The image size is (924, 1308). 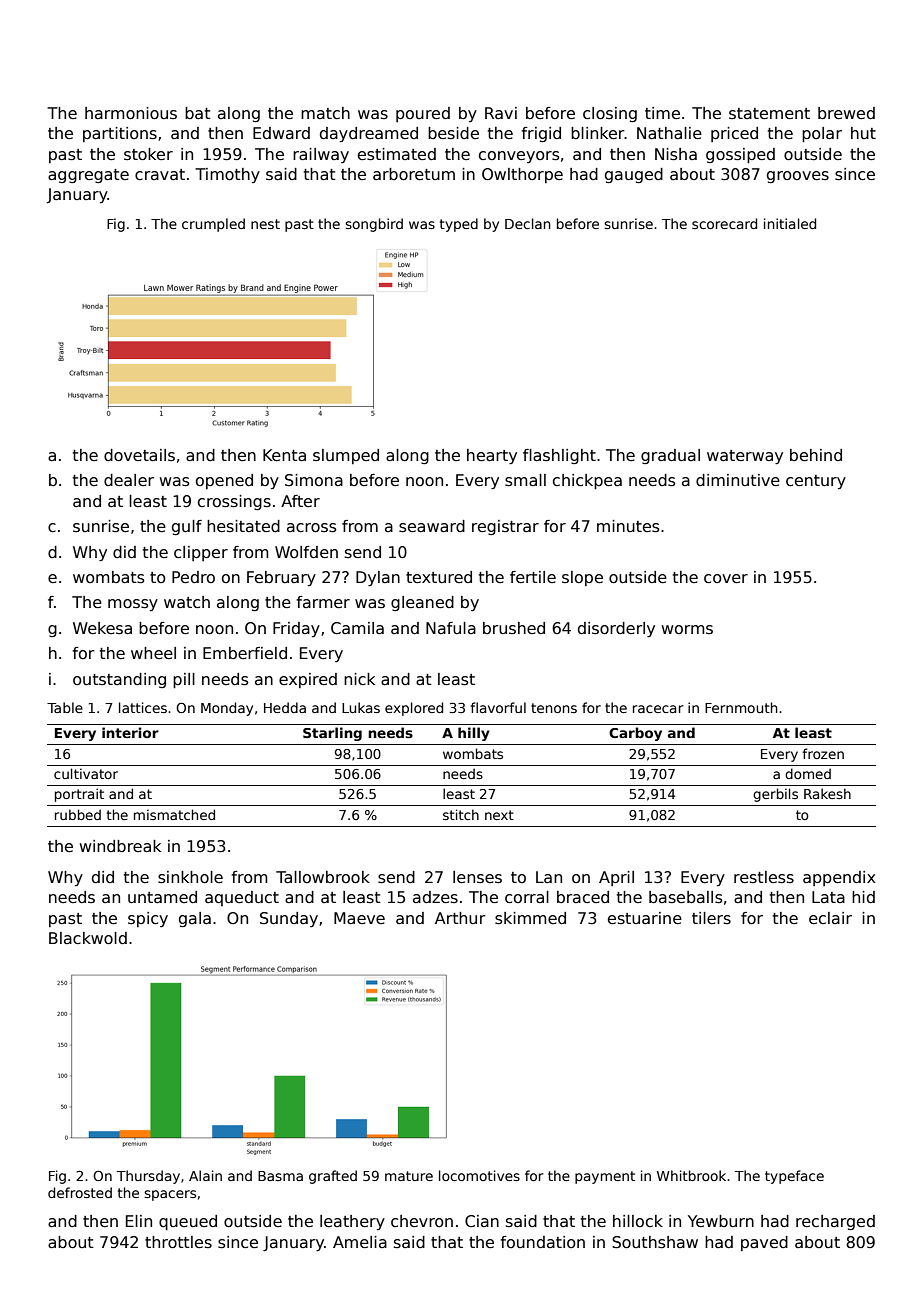 What do you see at coordinates (131, 113) in the screenshot?
I see `harmonious` at bounding box center [131, 113].
